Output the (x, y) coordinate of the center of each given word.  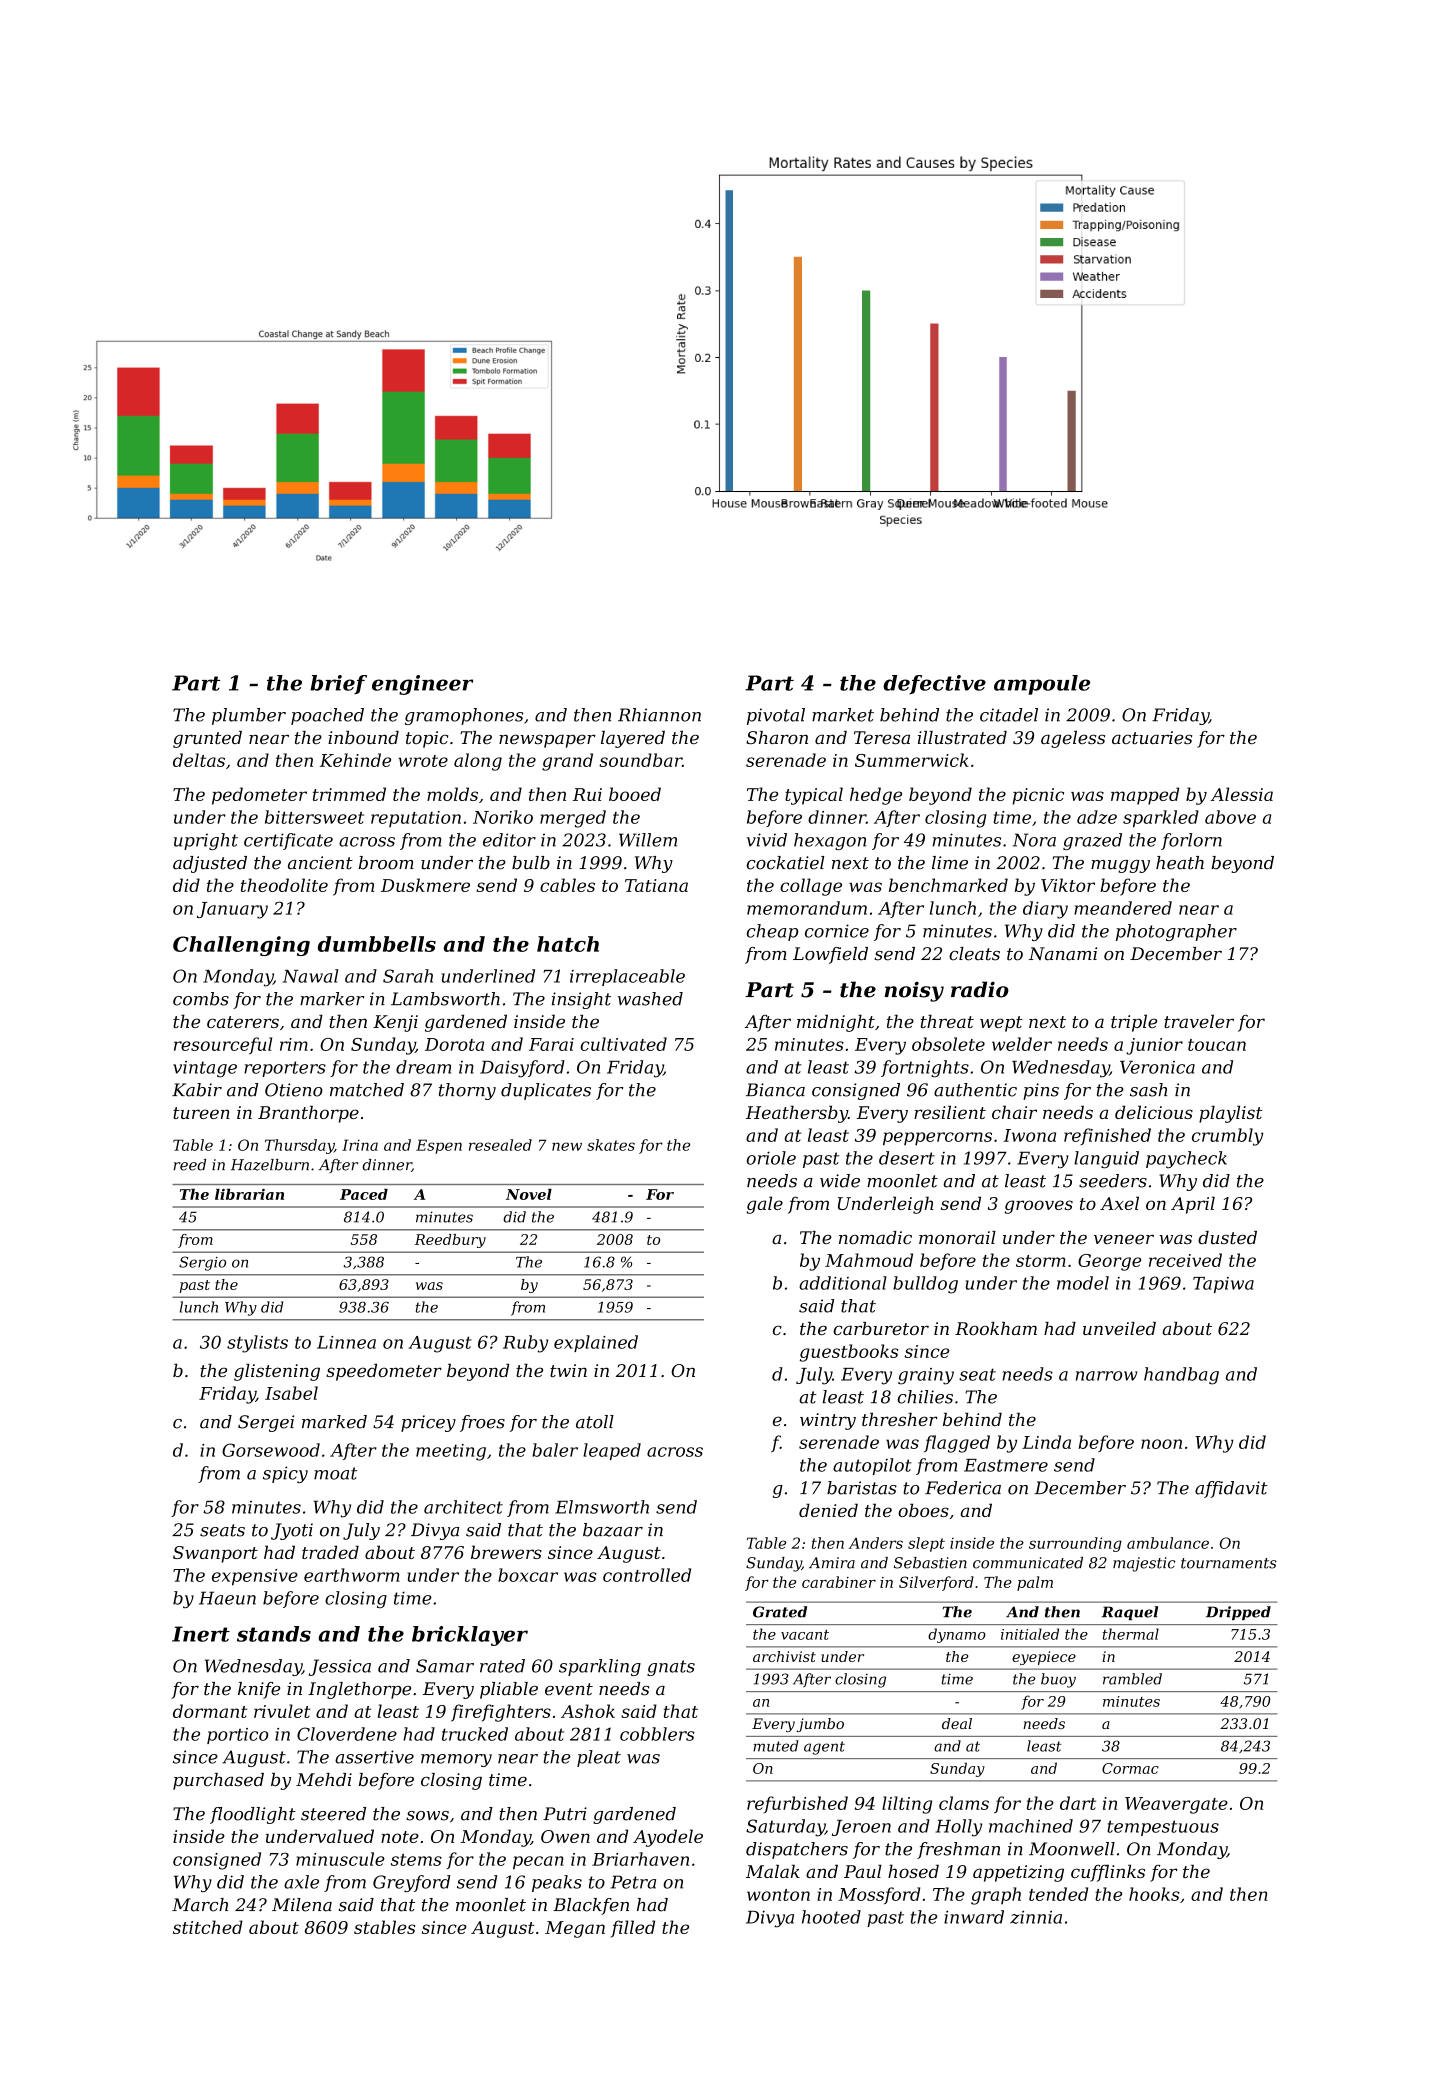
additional (843, 1283)
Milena (302, 1905)
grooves (1038, 1207)
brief (338, 684)
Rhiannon (659, 715)
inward (974, 1917)
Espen (439, 1146)
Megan (575, 1929)
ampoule (1042, 685)
